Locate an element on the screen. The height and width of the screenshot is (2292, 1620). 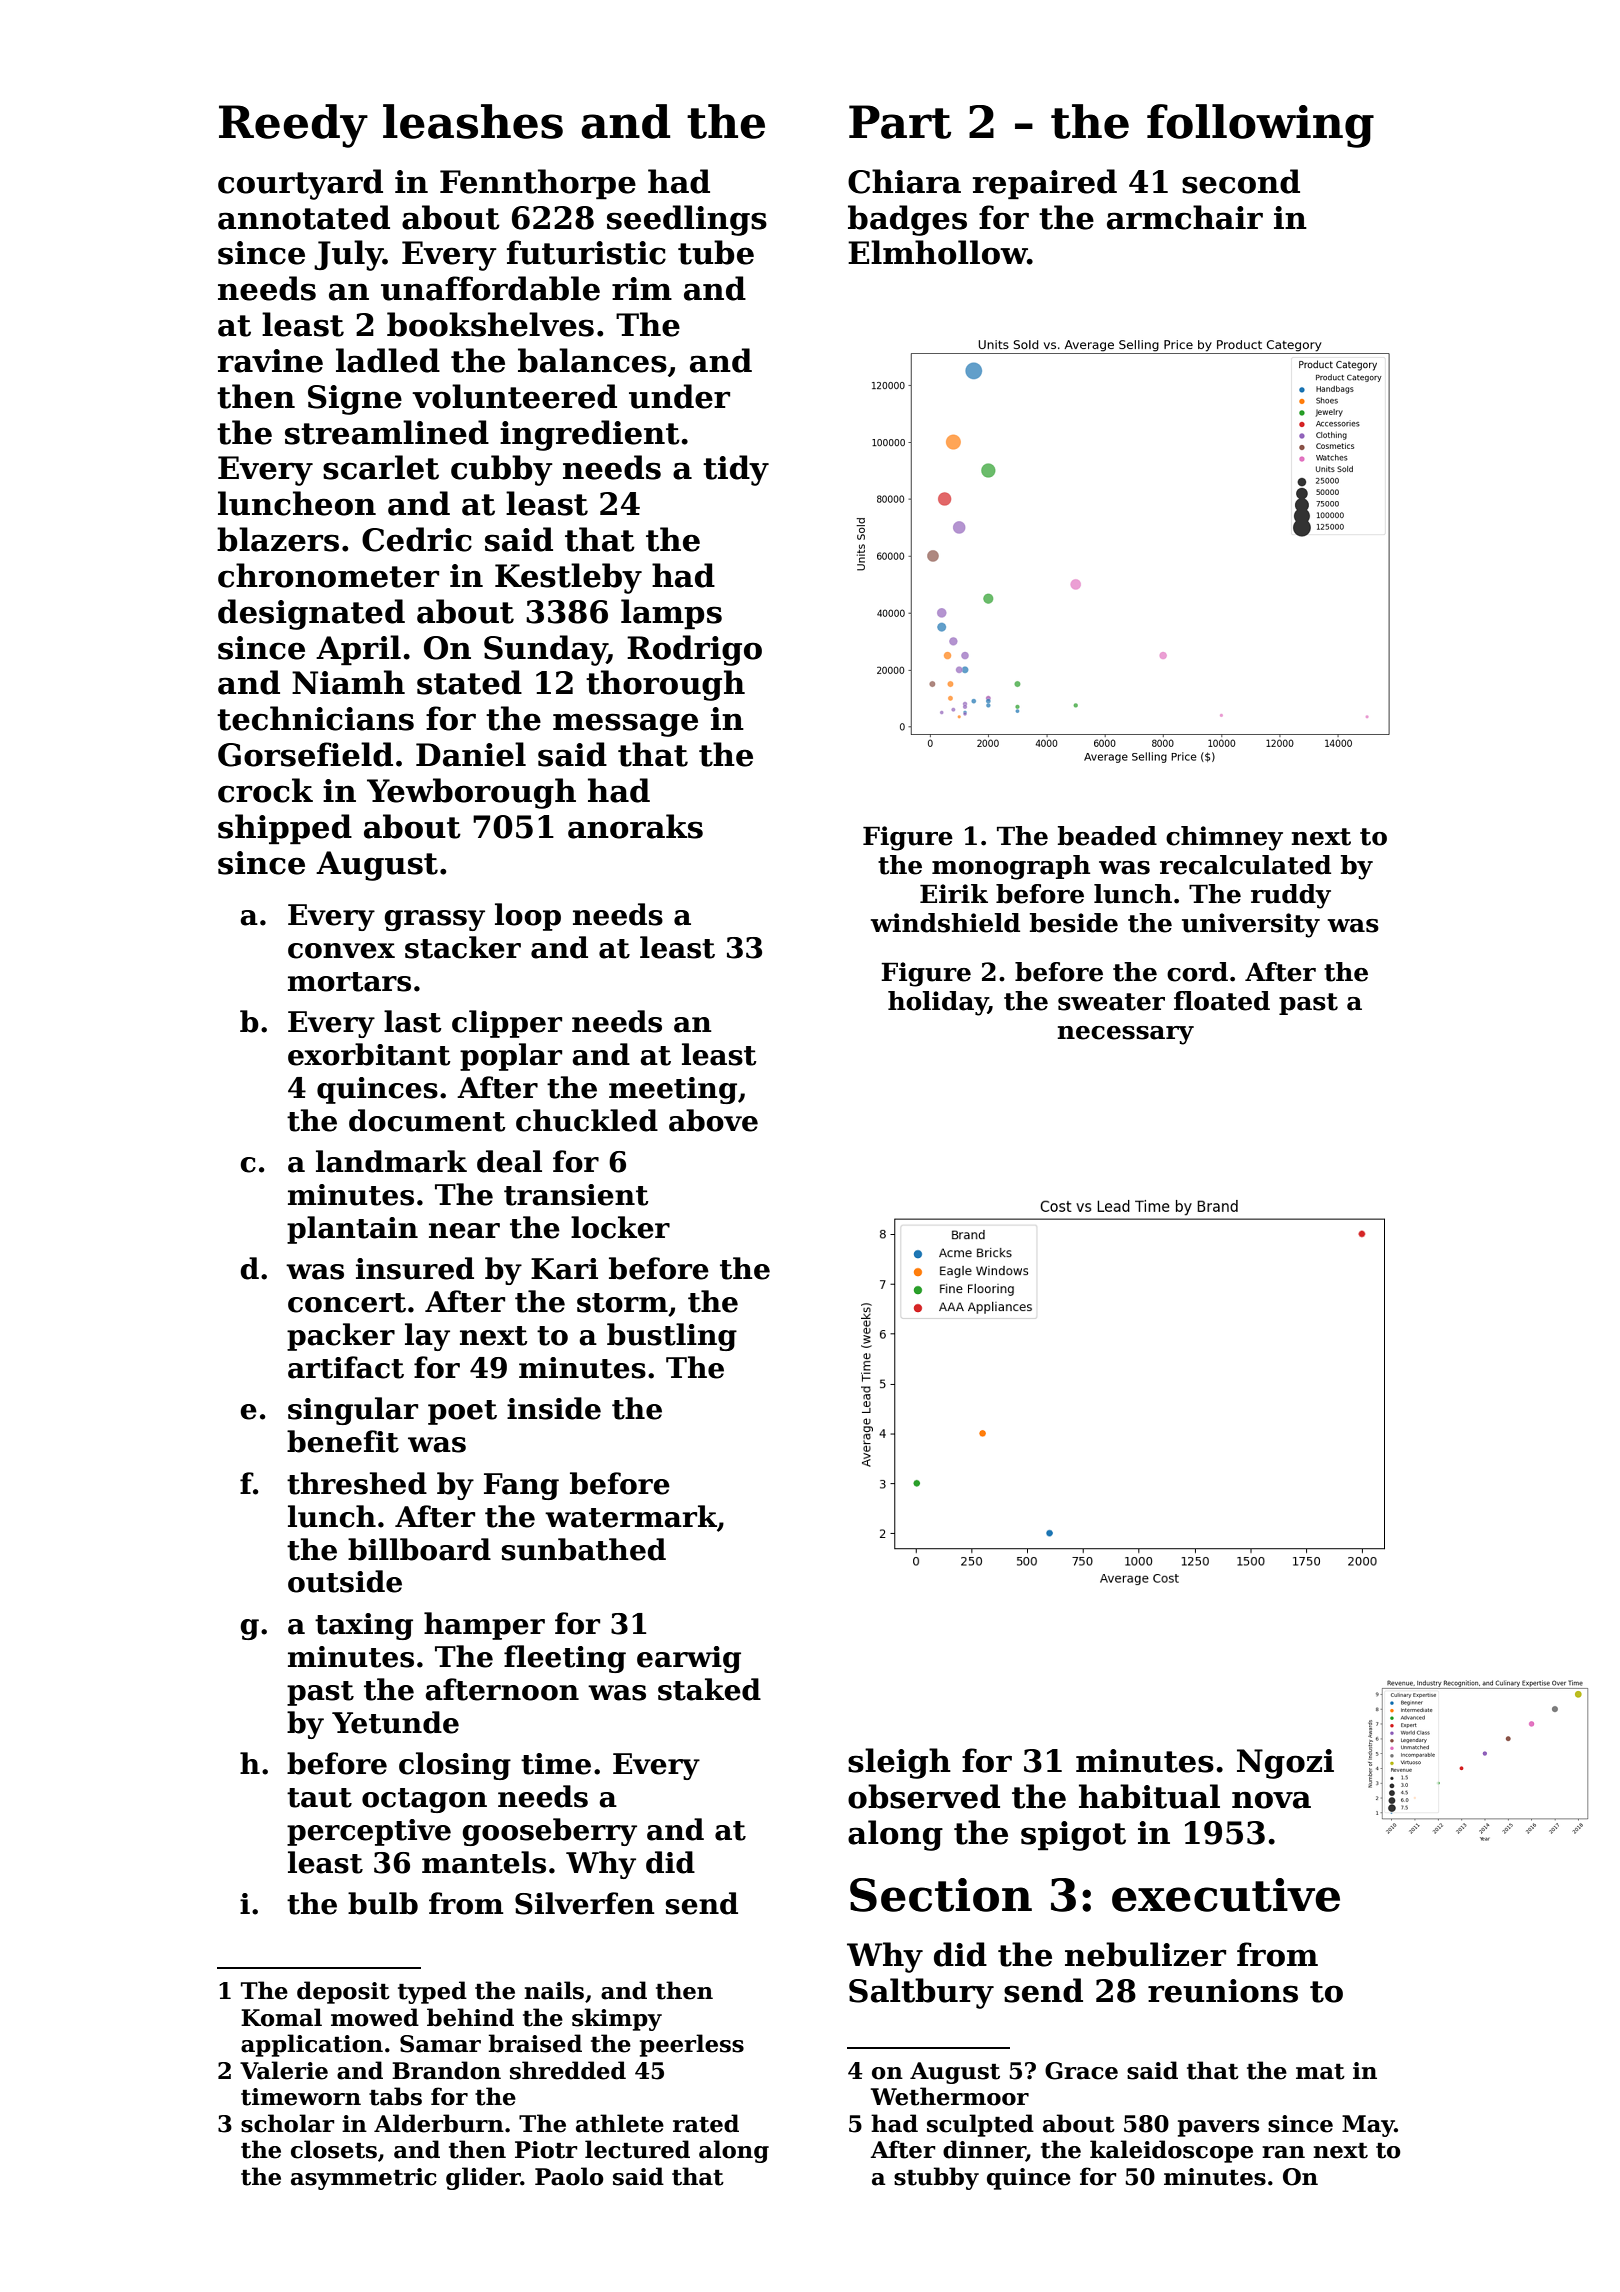
Rodrigo is located at coordinates (694, 650).
